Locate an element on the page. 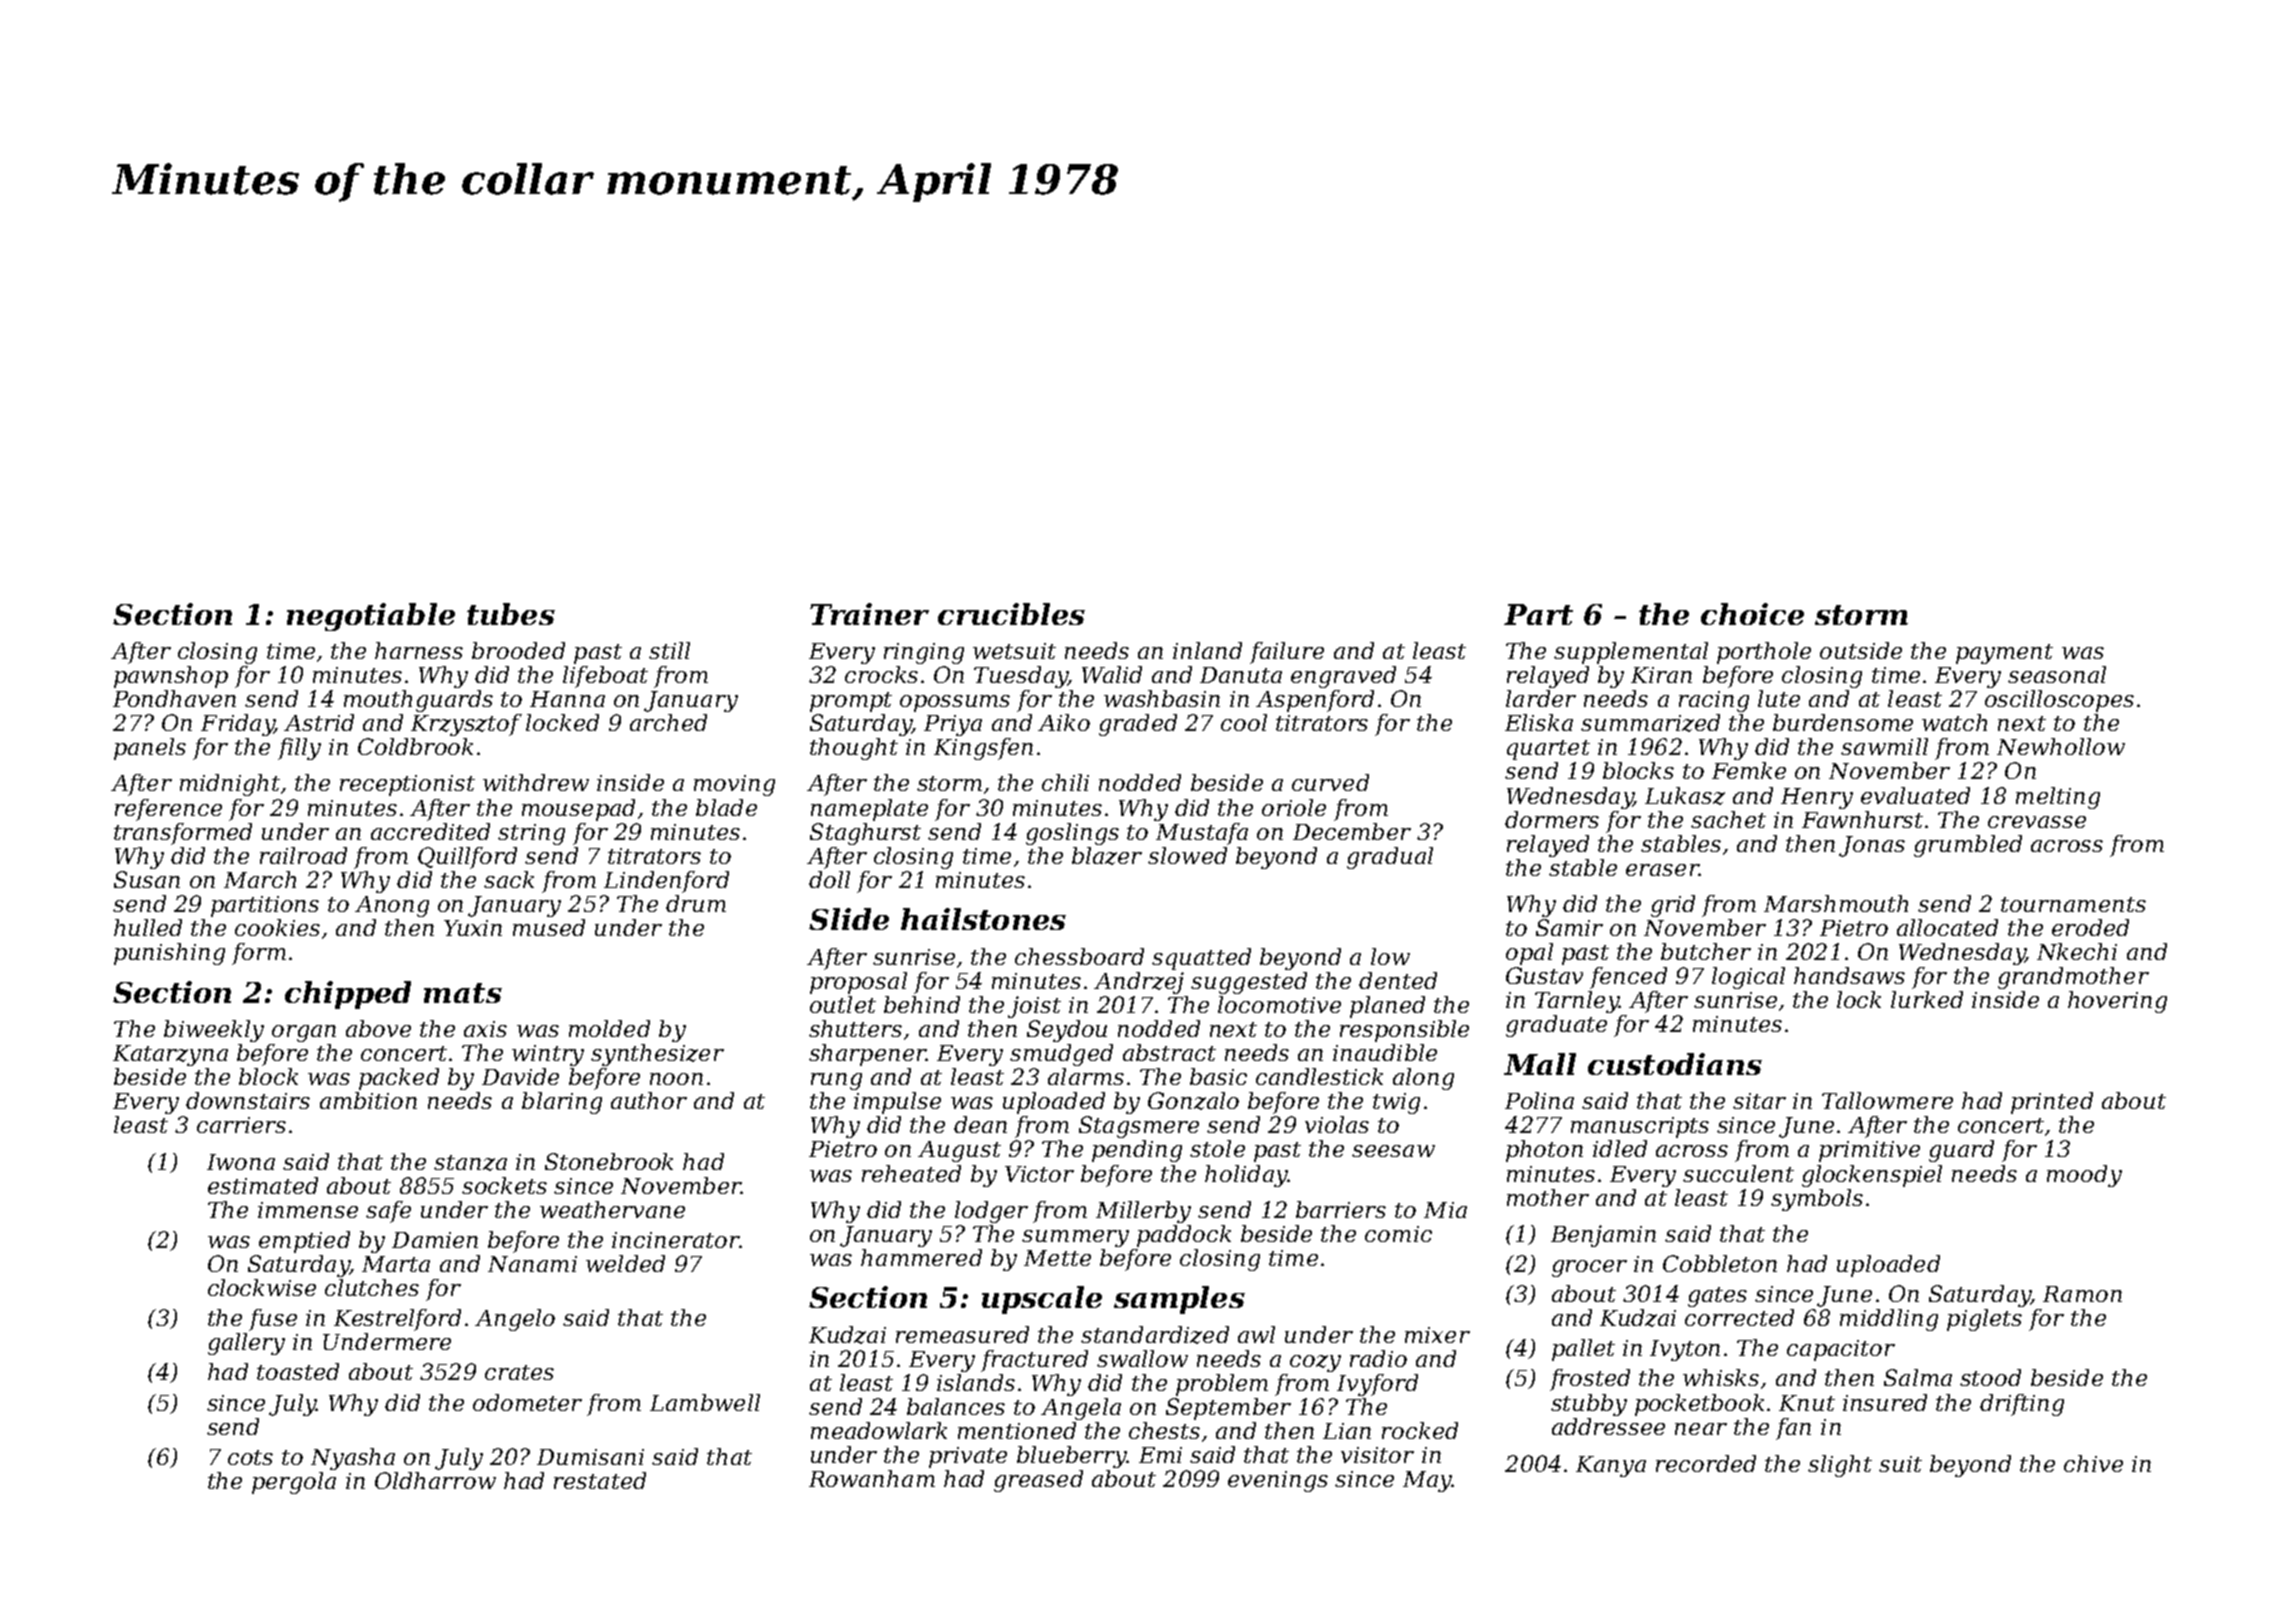 The image size is (2282, 1614). reference is located at coordinates (168, 810).
